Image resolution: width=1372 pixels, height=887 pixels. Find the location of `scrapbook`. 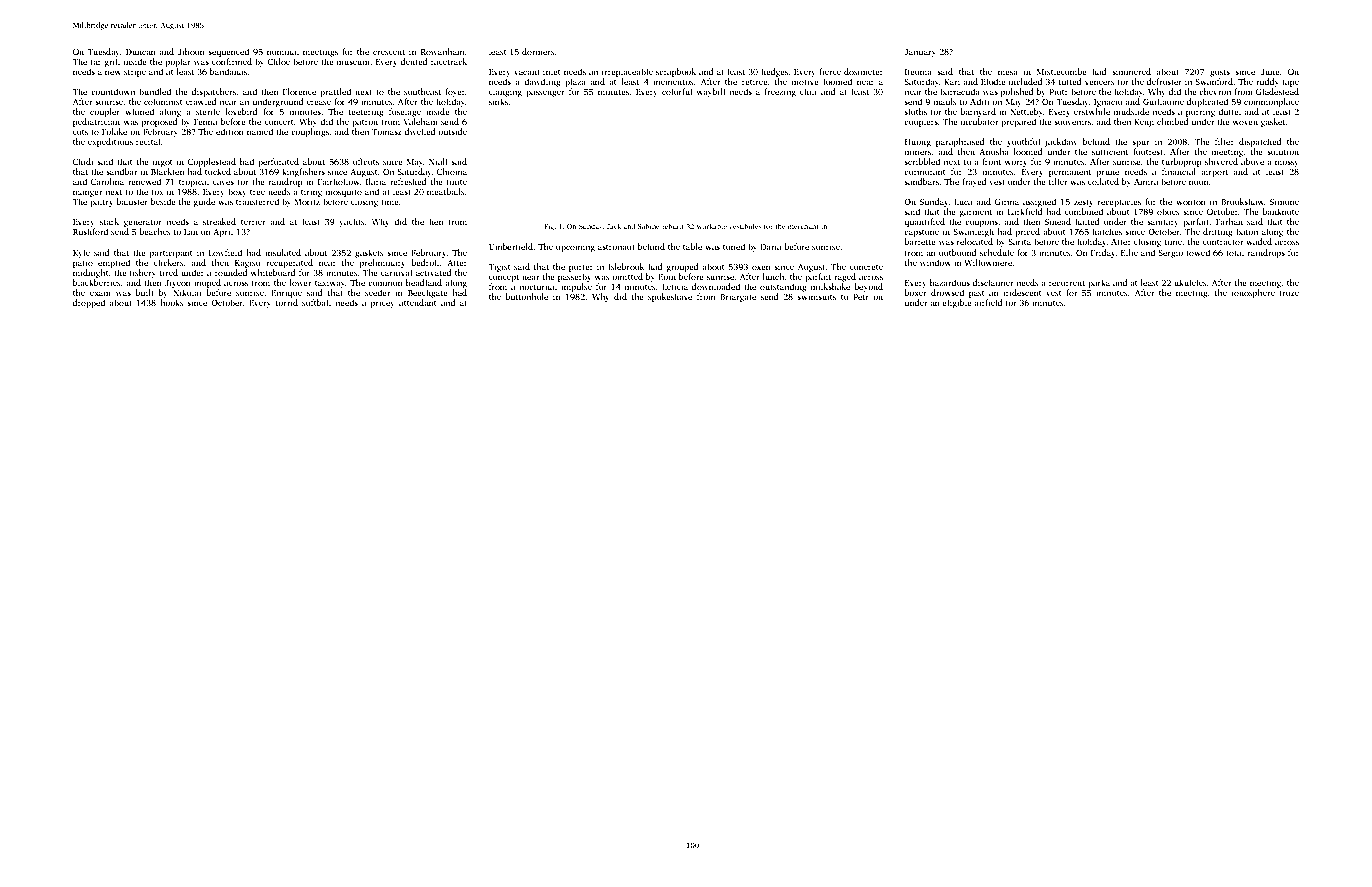

scrapbook is located at coordinates (676, 72).
